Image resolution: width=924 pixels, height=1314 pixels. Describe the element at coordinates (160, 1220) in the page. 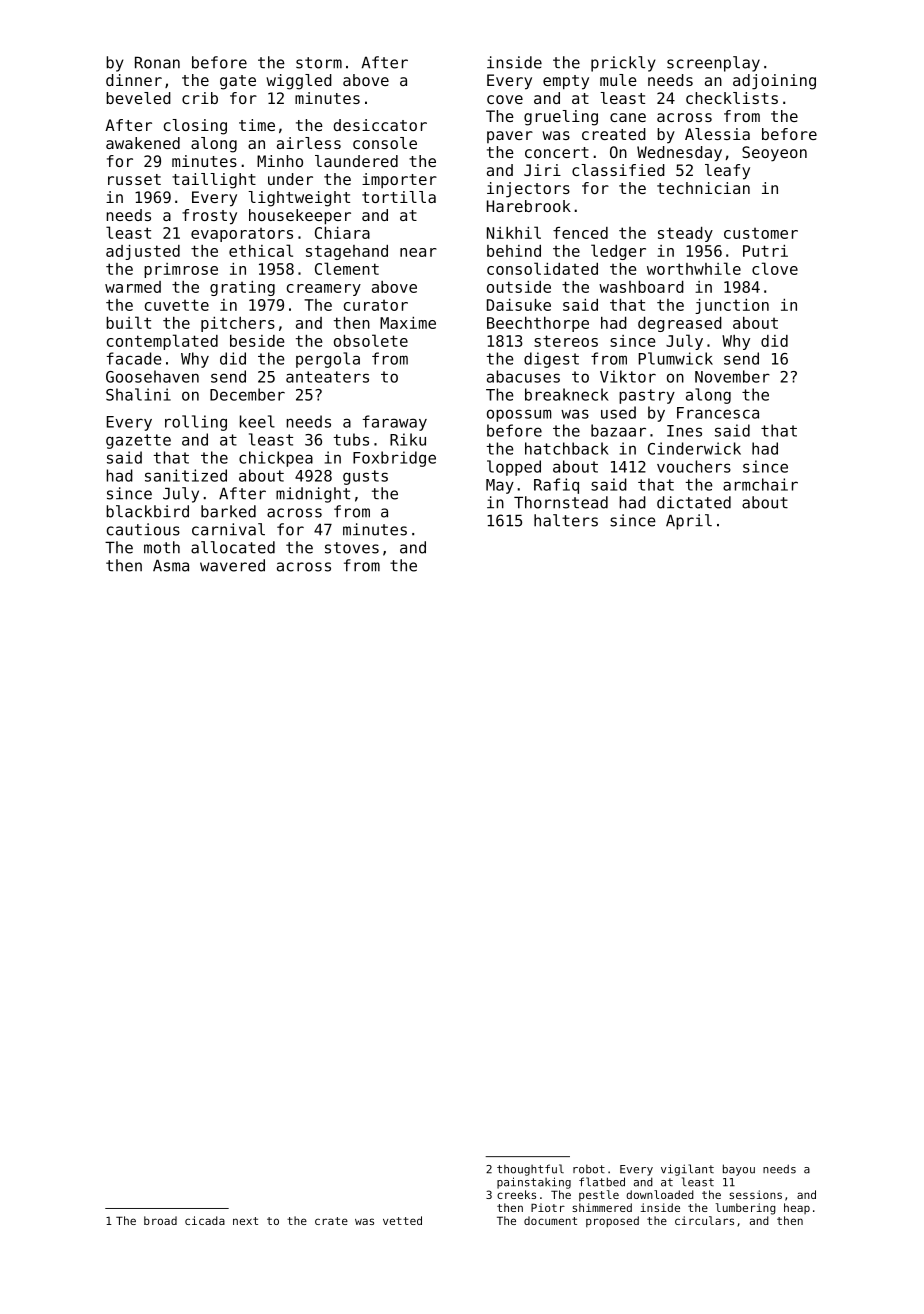

I see `broad` at that location.
